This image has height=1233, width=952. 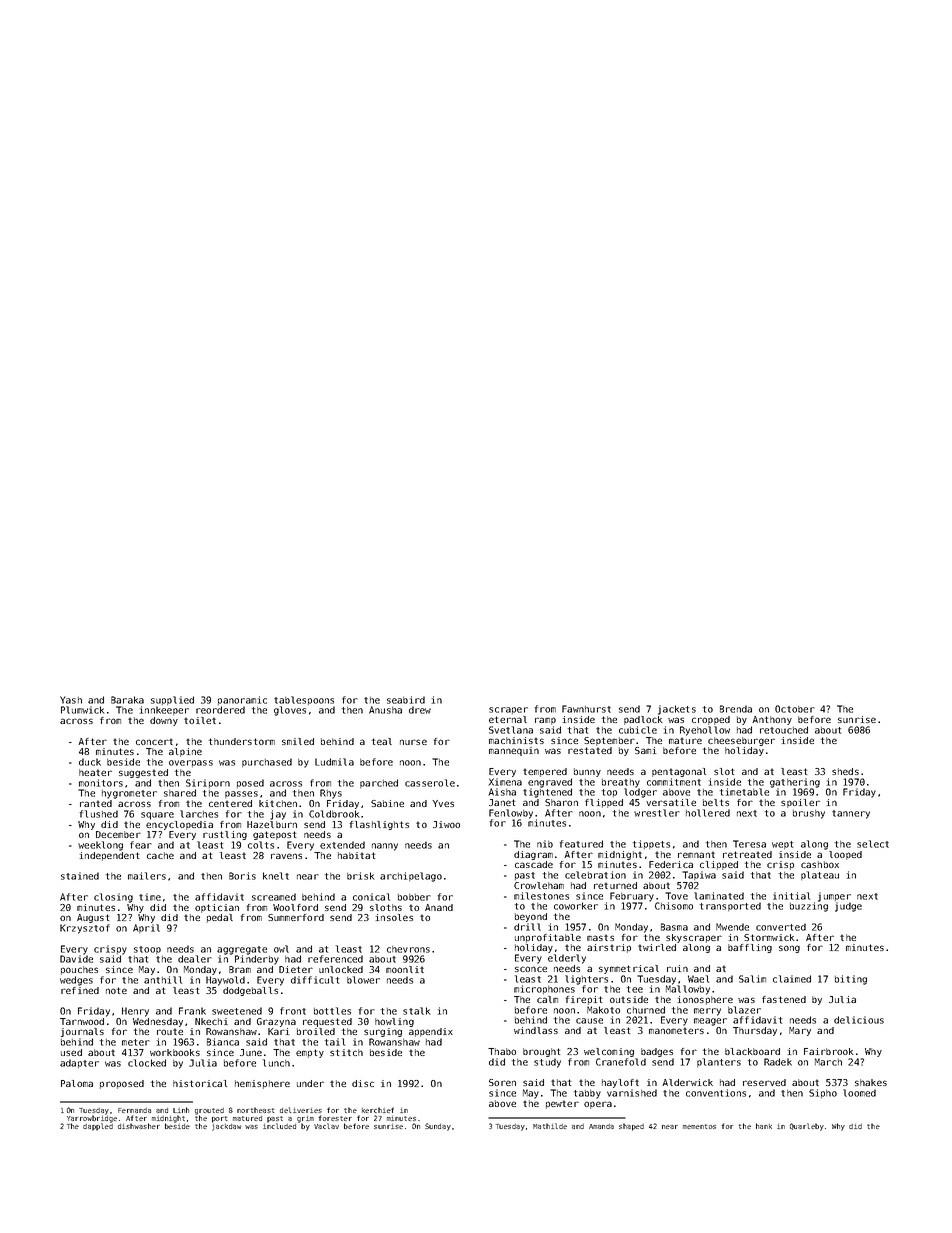 I want to click on disc, so click(x=363, y=1083).
